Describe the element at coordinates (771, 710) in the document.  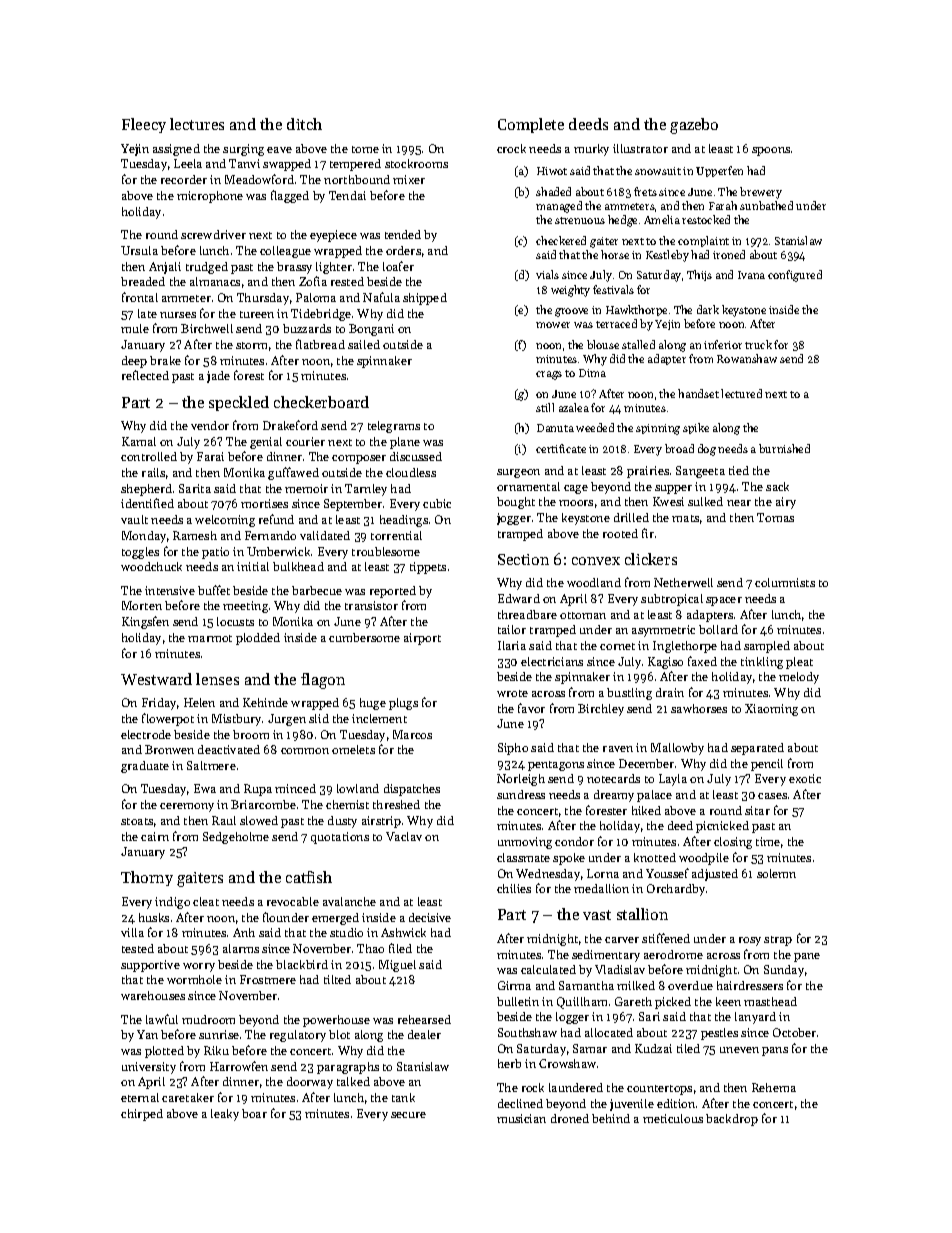
I see `Xiaoming` at that location.
